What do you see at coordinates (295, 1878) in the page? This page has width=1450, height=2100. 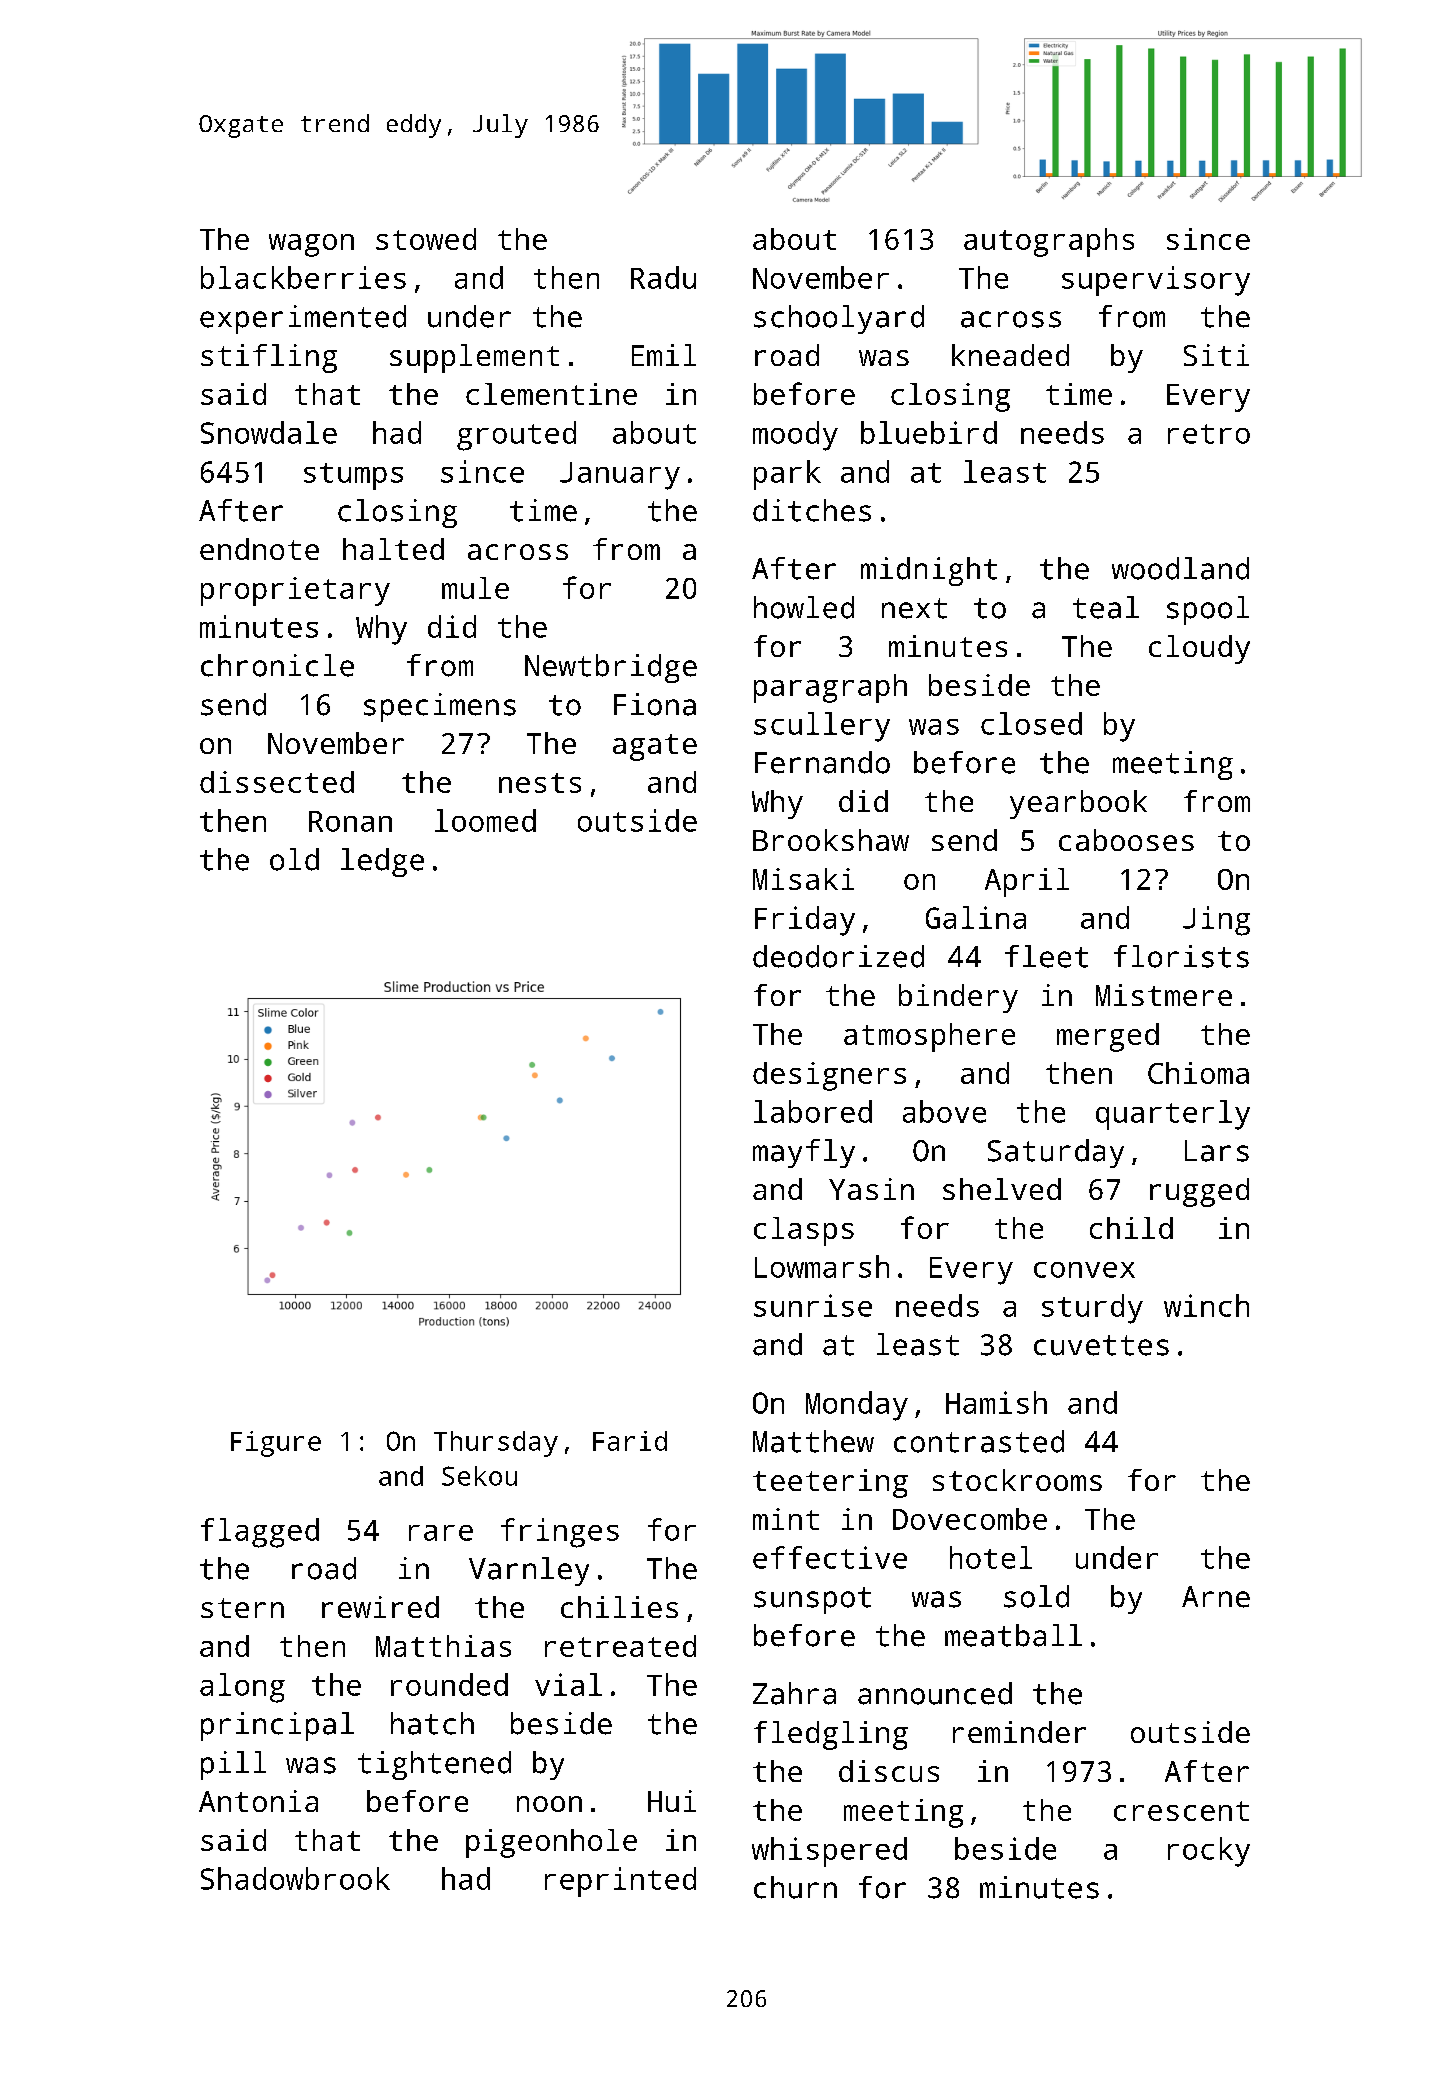 I see `Shadowbrook` at bounding box center [295, 1878].
